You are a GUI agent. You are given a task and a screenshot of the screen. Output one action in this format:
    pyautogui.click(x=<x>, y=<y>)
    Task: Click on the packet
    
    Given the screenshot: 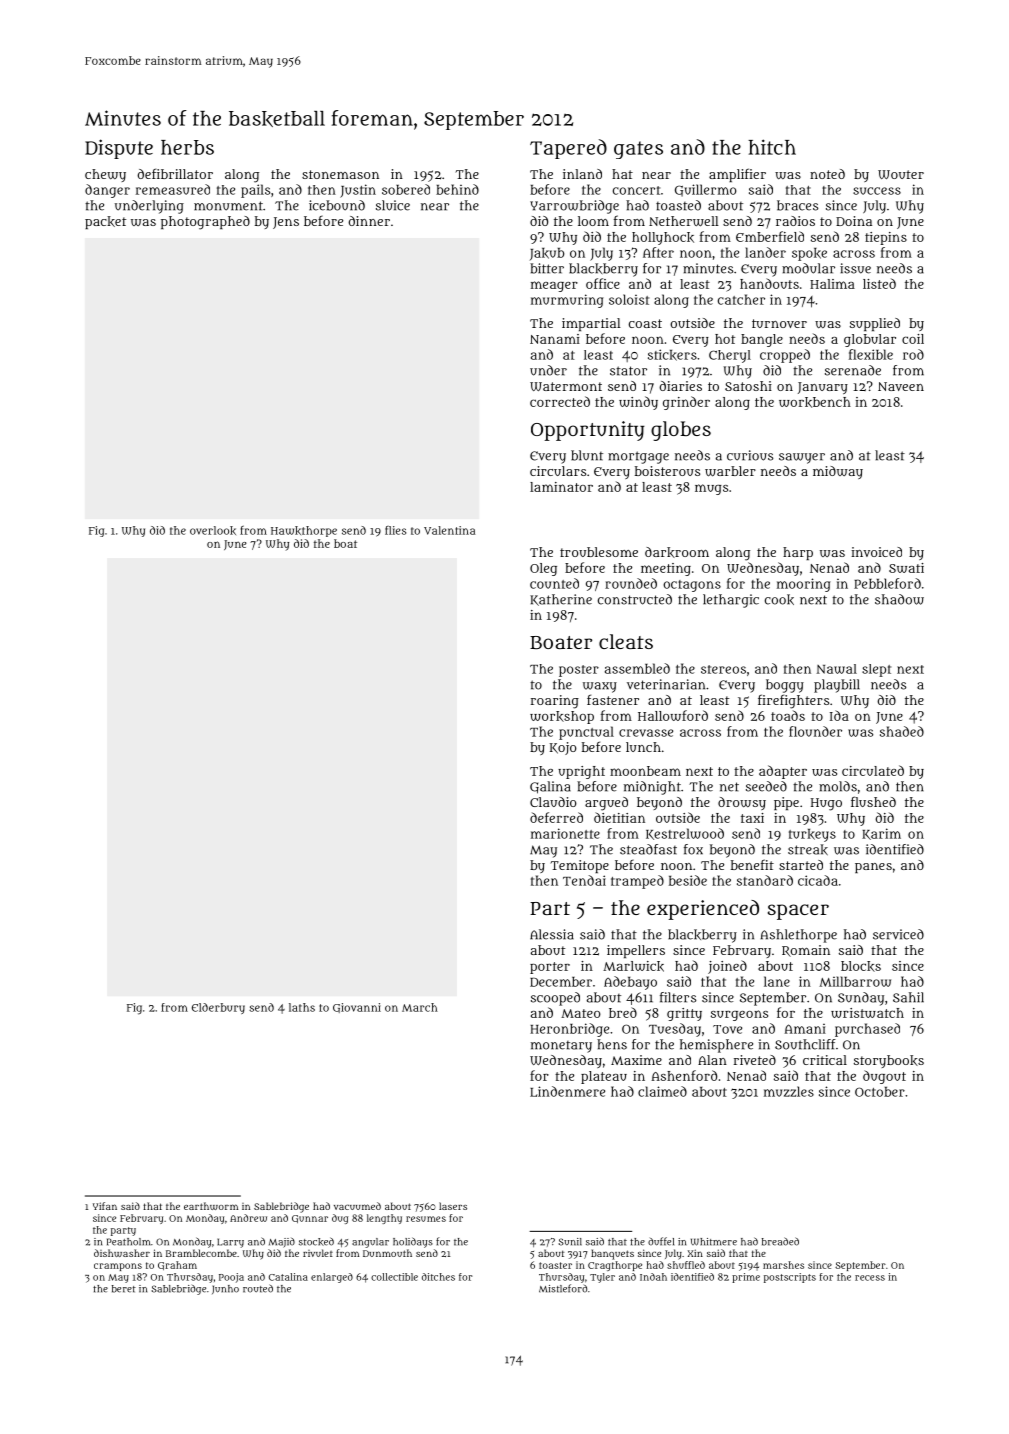 What is the action you would take?
    pyautogui.click(x=105, y=222)
